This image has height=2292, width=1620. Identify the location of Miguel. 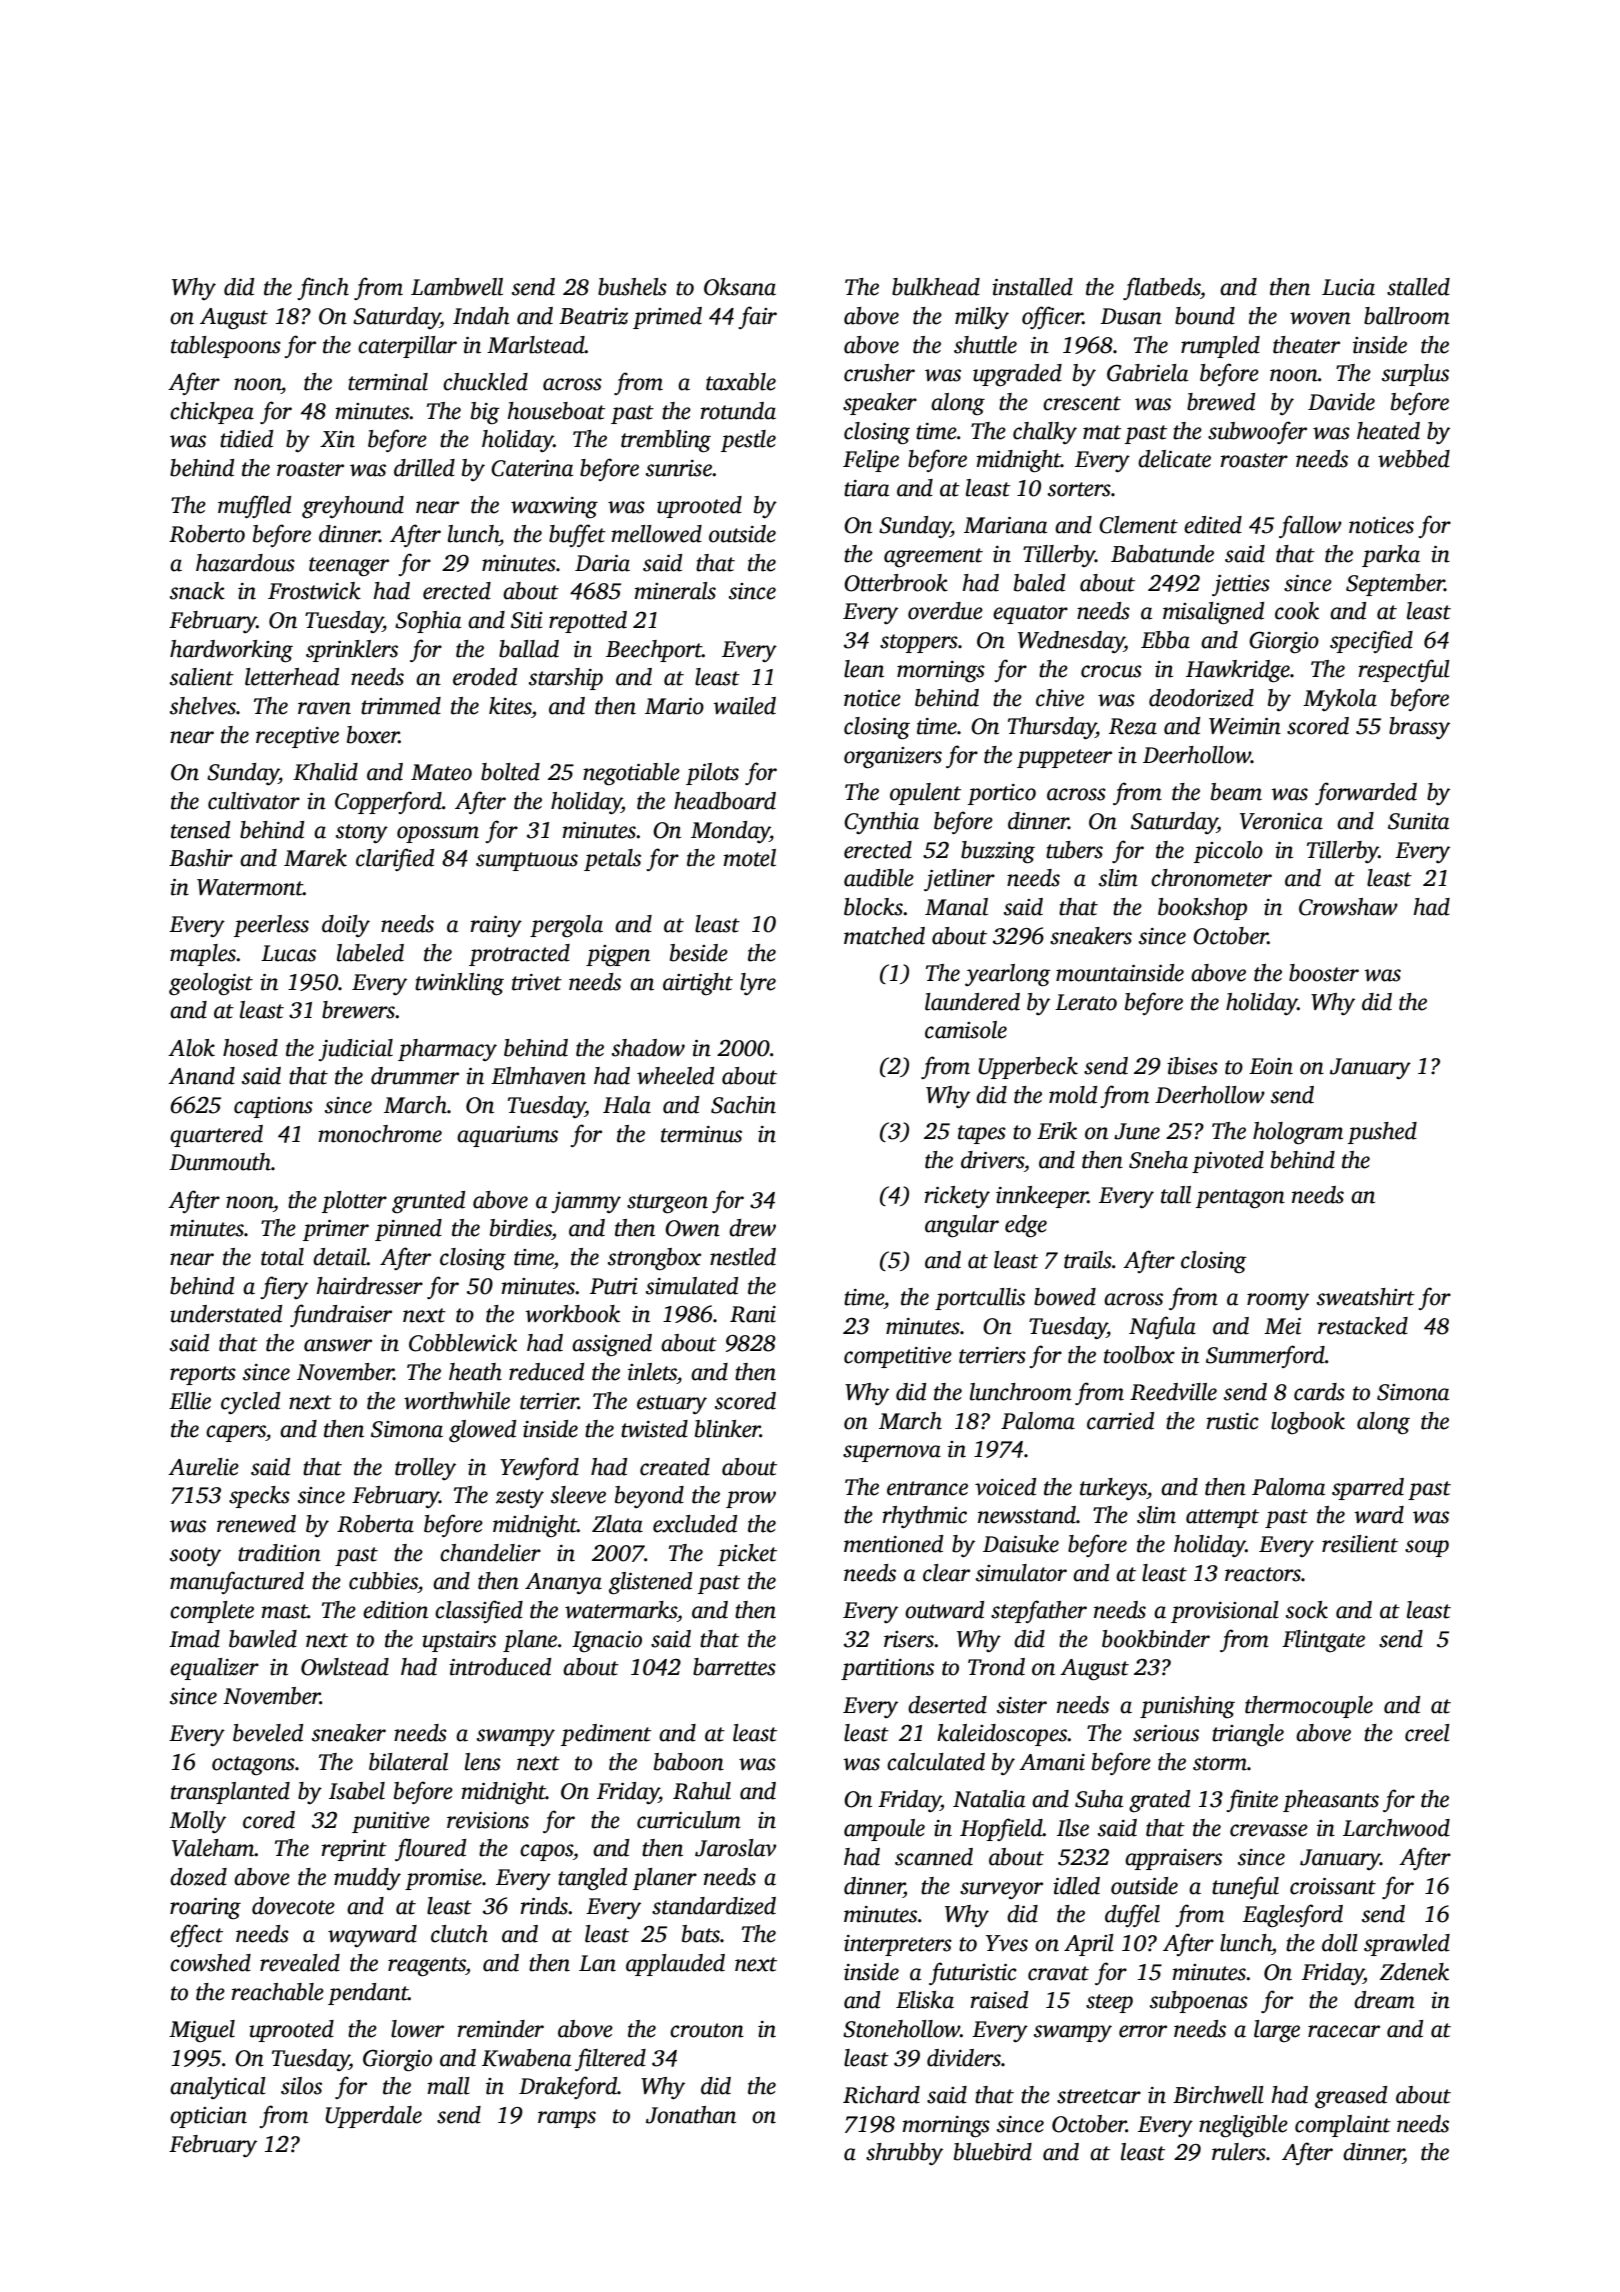
(202, 2031).
